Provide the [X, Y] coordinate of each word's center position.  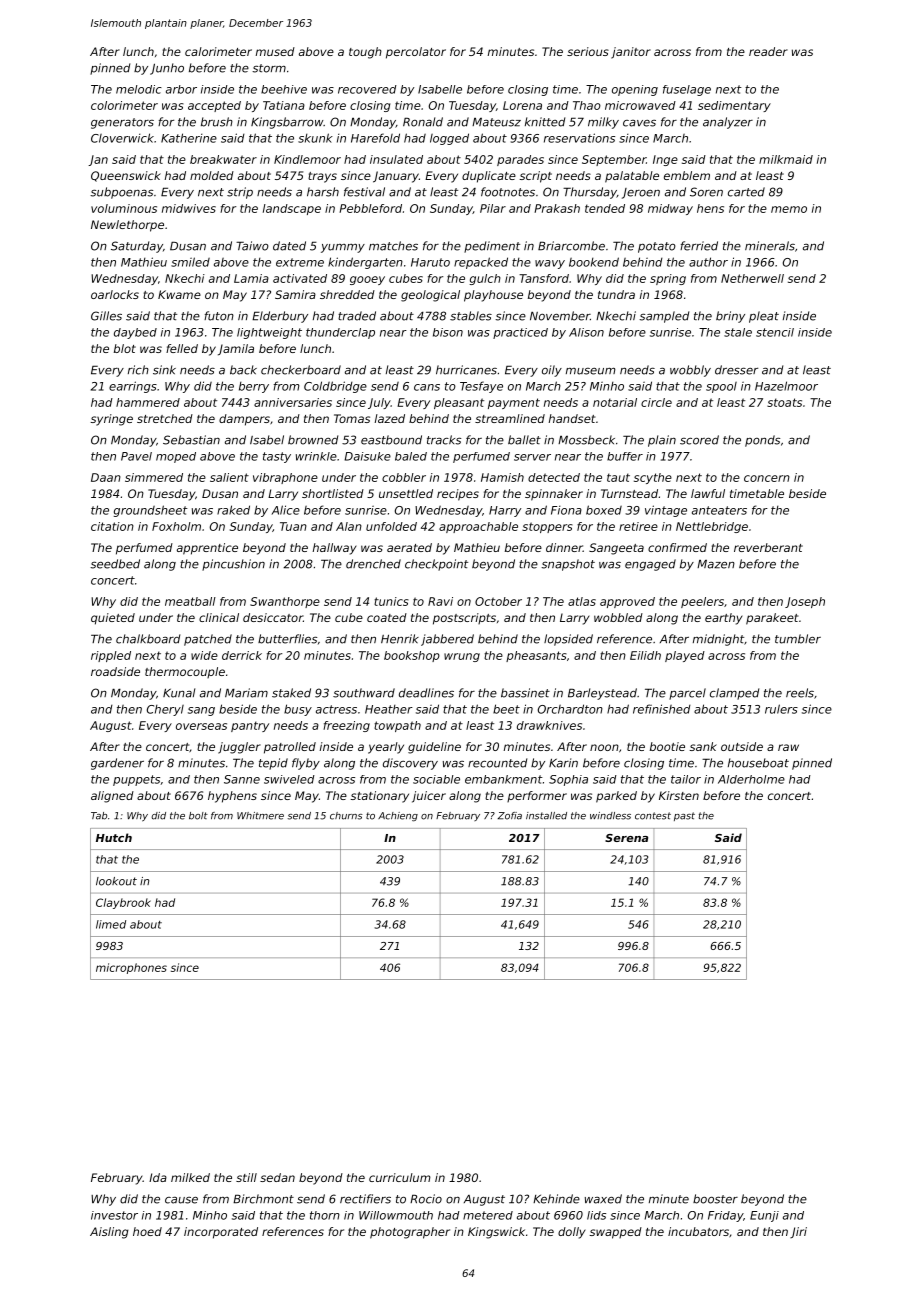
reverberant [768, 547]
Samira [295, 294]
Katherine [189, 138]
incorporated [221, 1233]
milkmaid [786, 159]
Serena [626, 838]
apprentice [207, 549]
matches [393, 246]
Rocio [426, 1199]
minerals [770, 246]
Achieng [398, 817]
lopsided [568, 640]
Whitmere [260, 816]
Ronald [423, 122]
